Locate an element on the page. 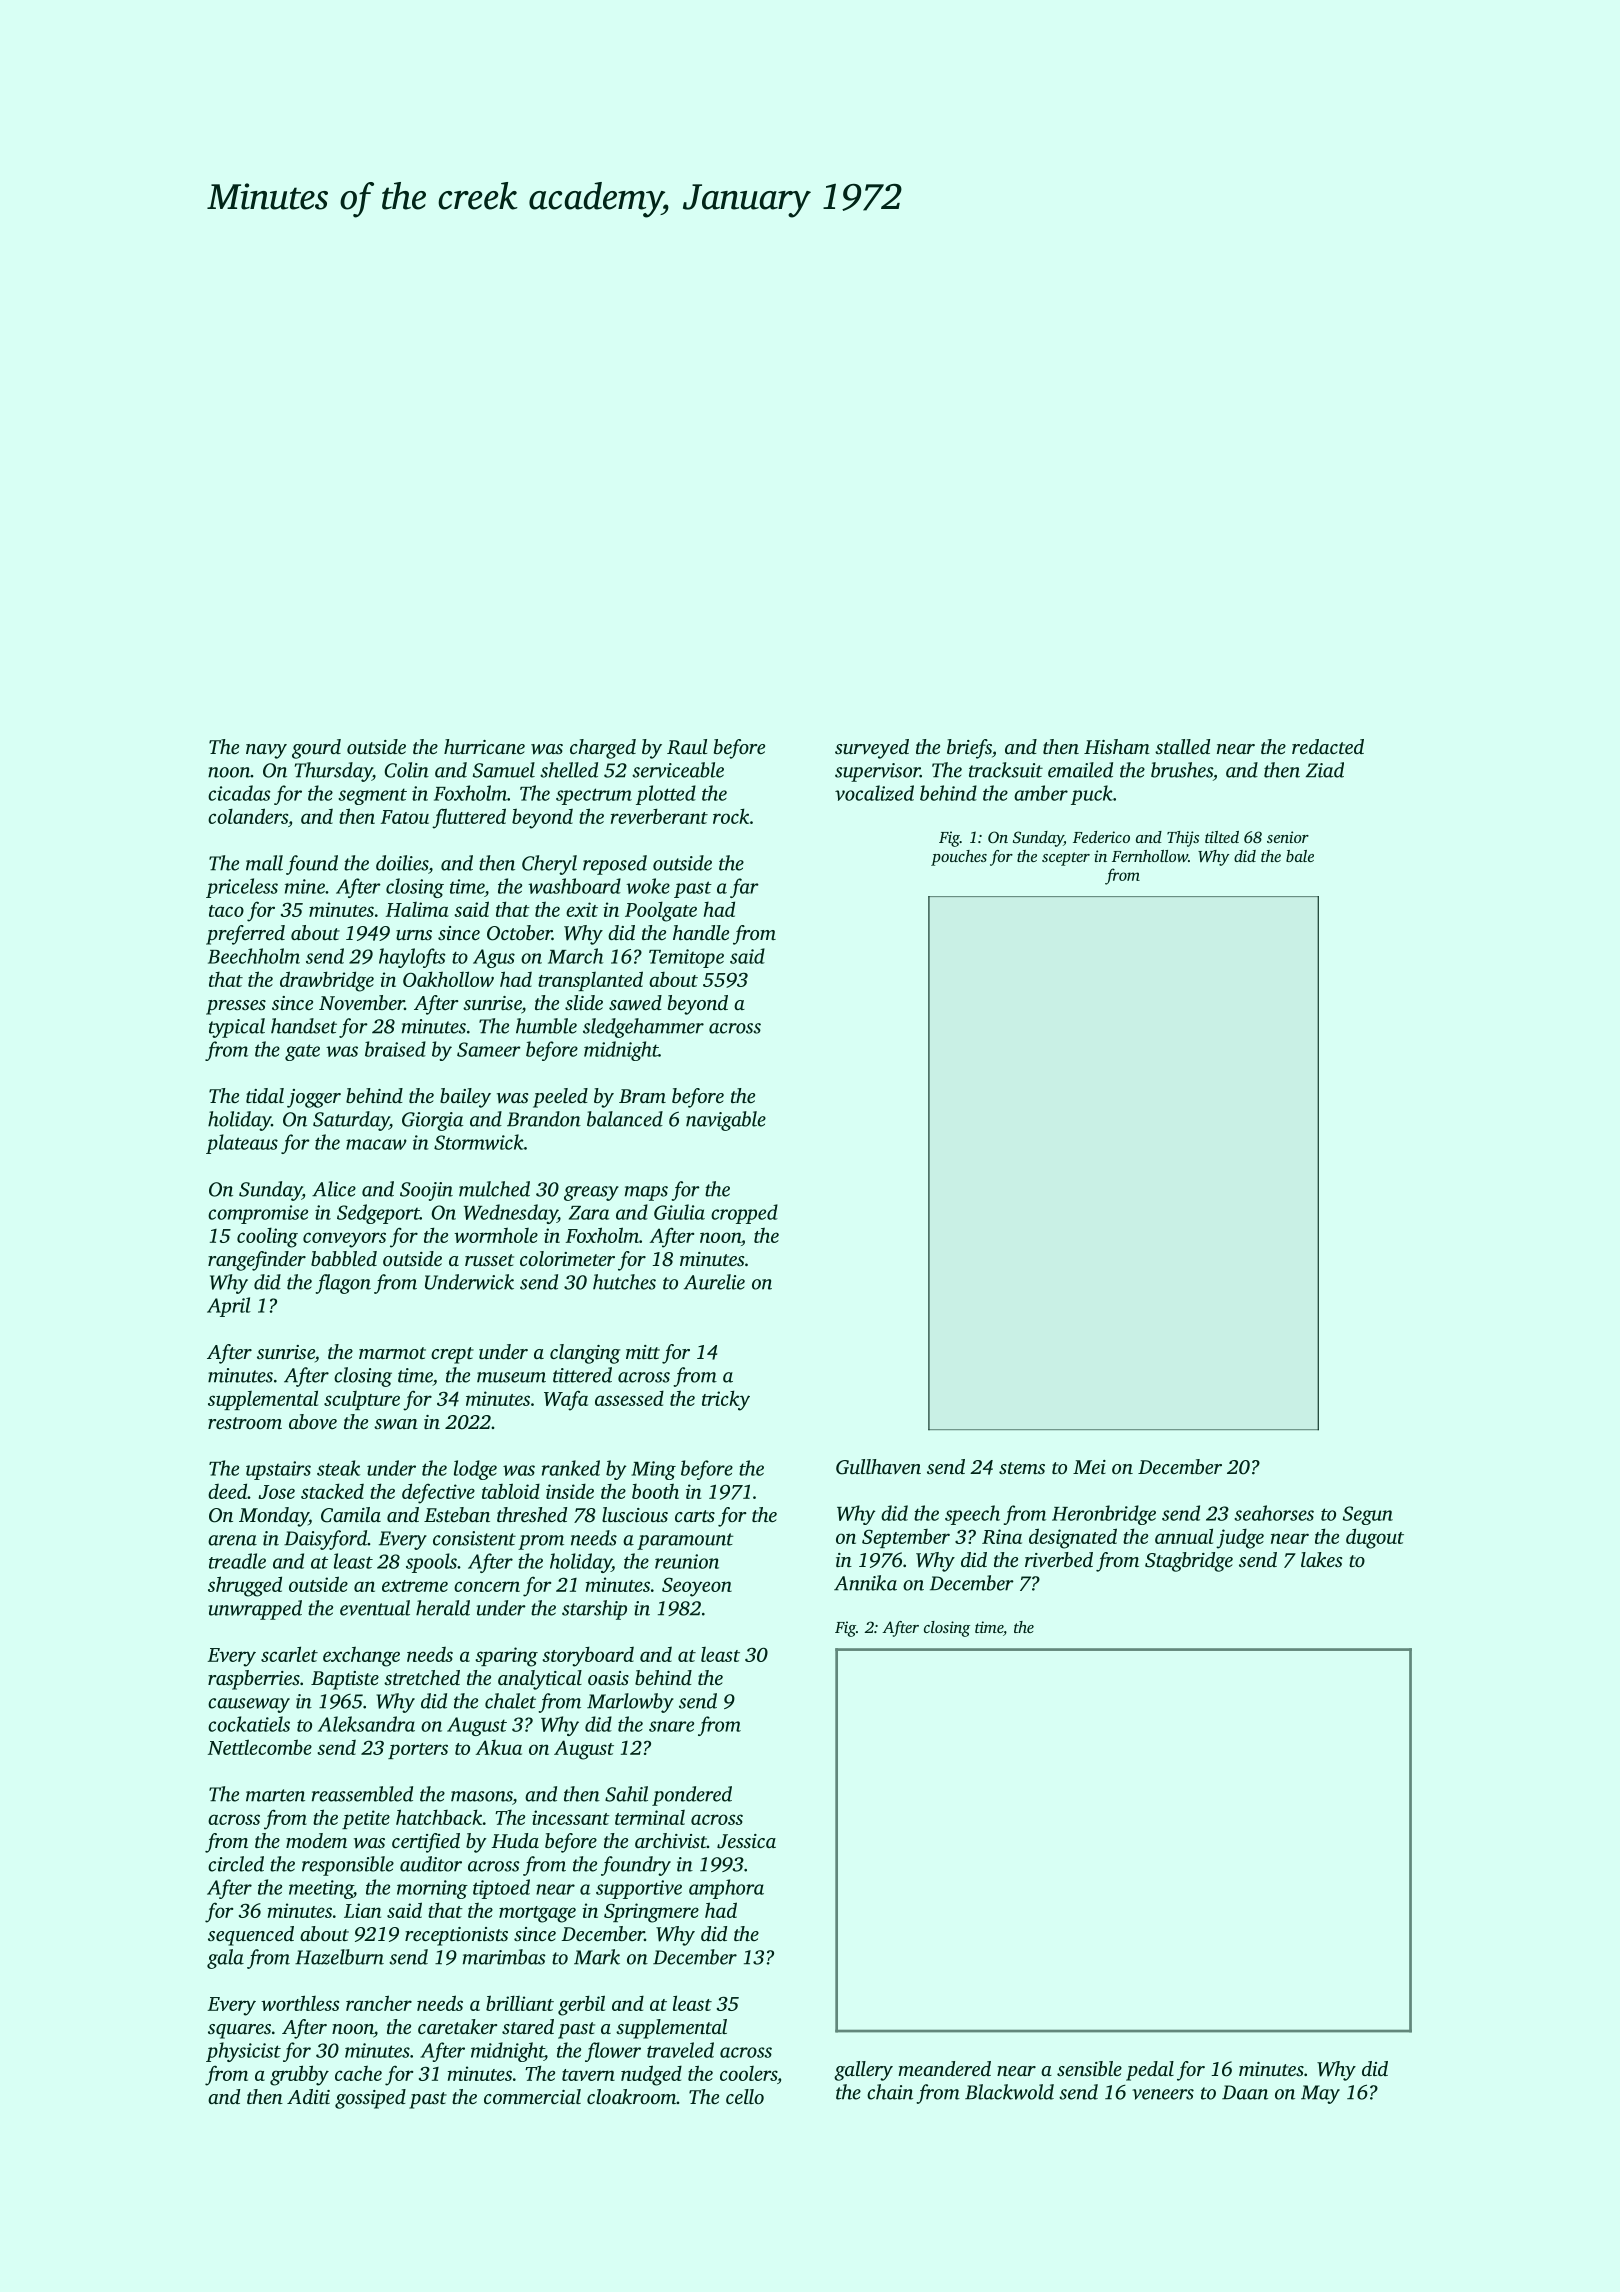 This page has width=1620, height=2292. mall is located at coordinates (264, 863).
